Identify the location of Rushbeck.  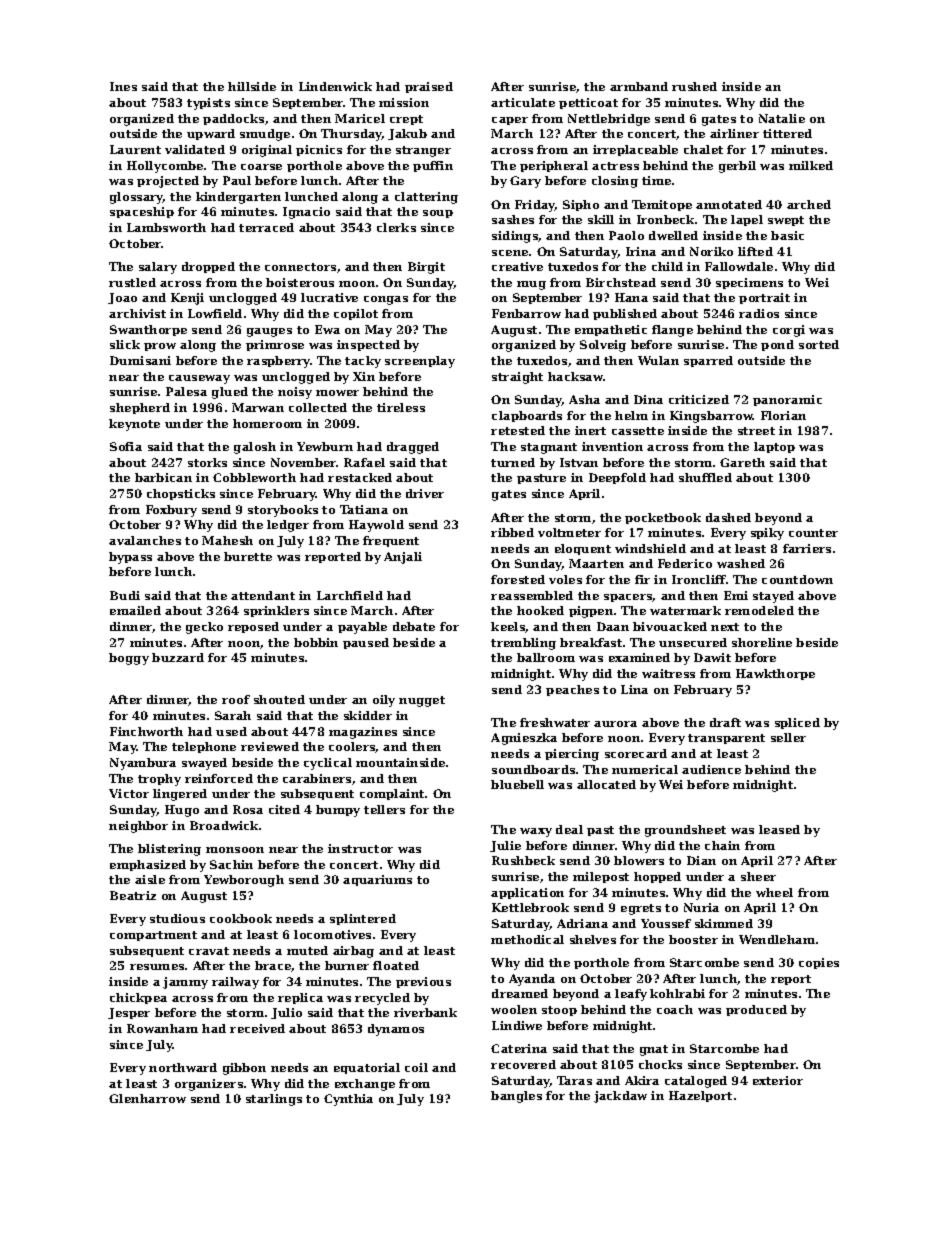
(523, 860).
